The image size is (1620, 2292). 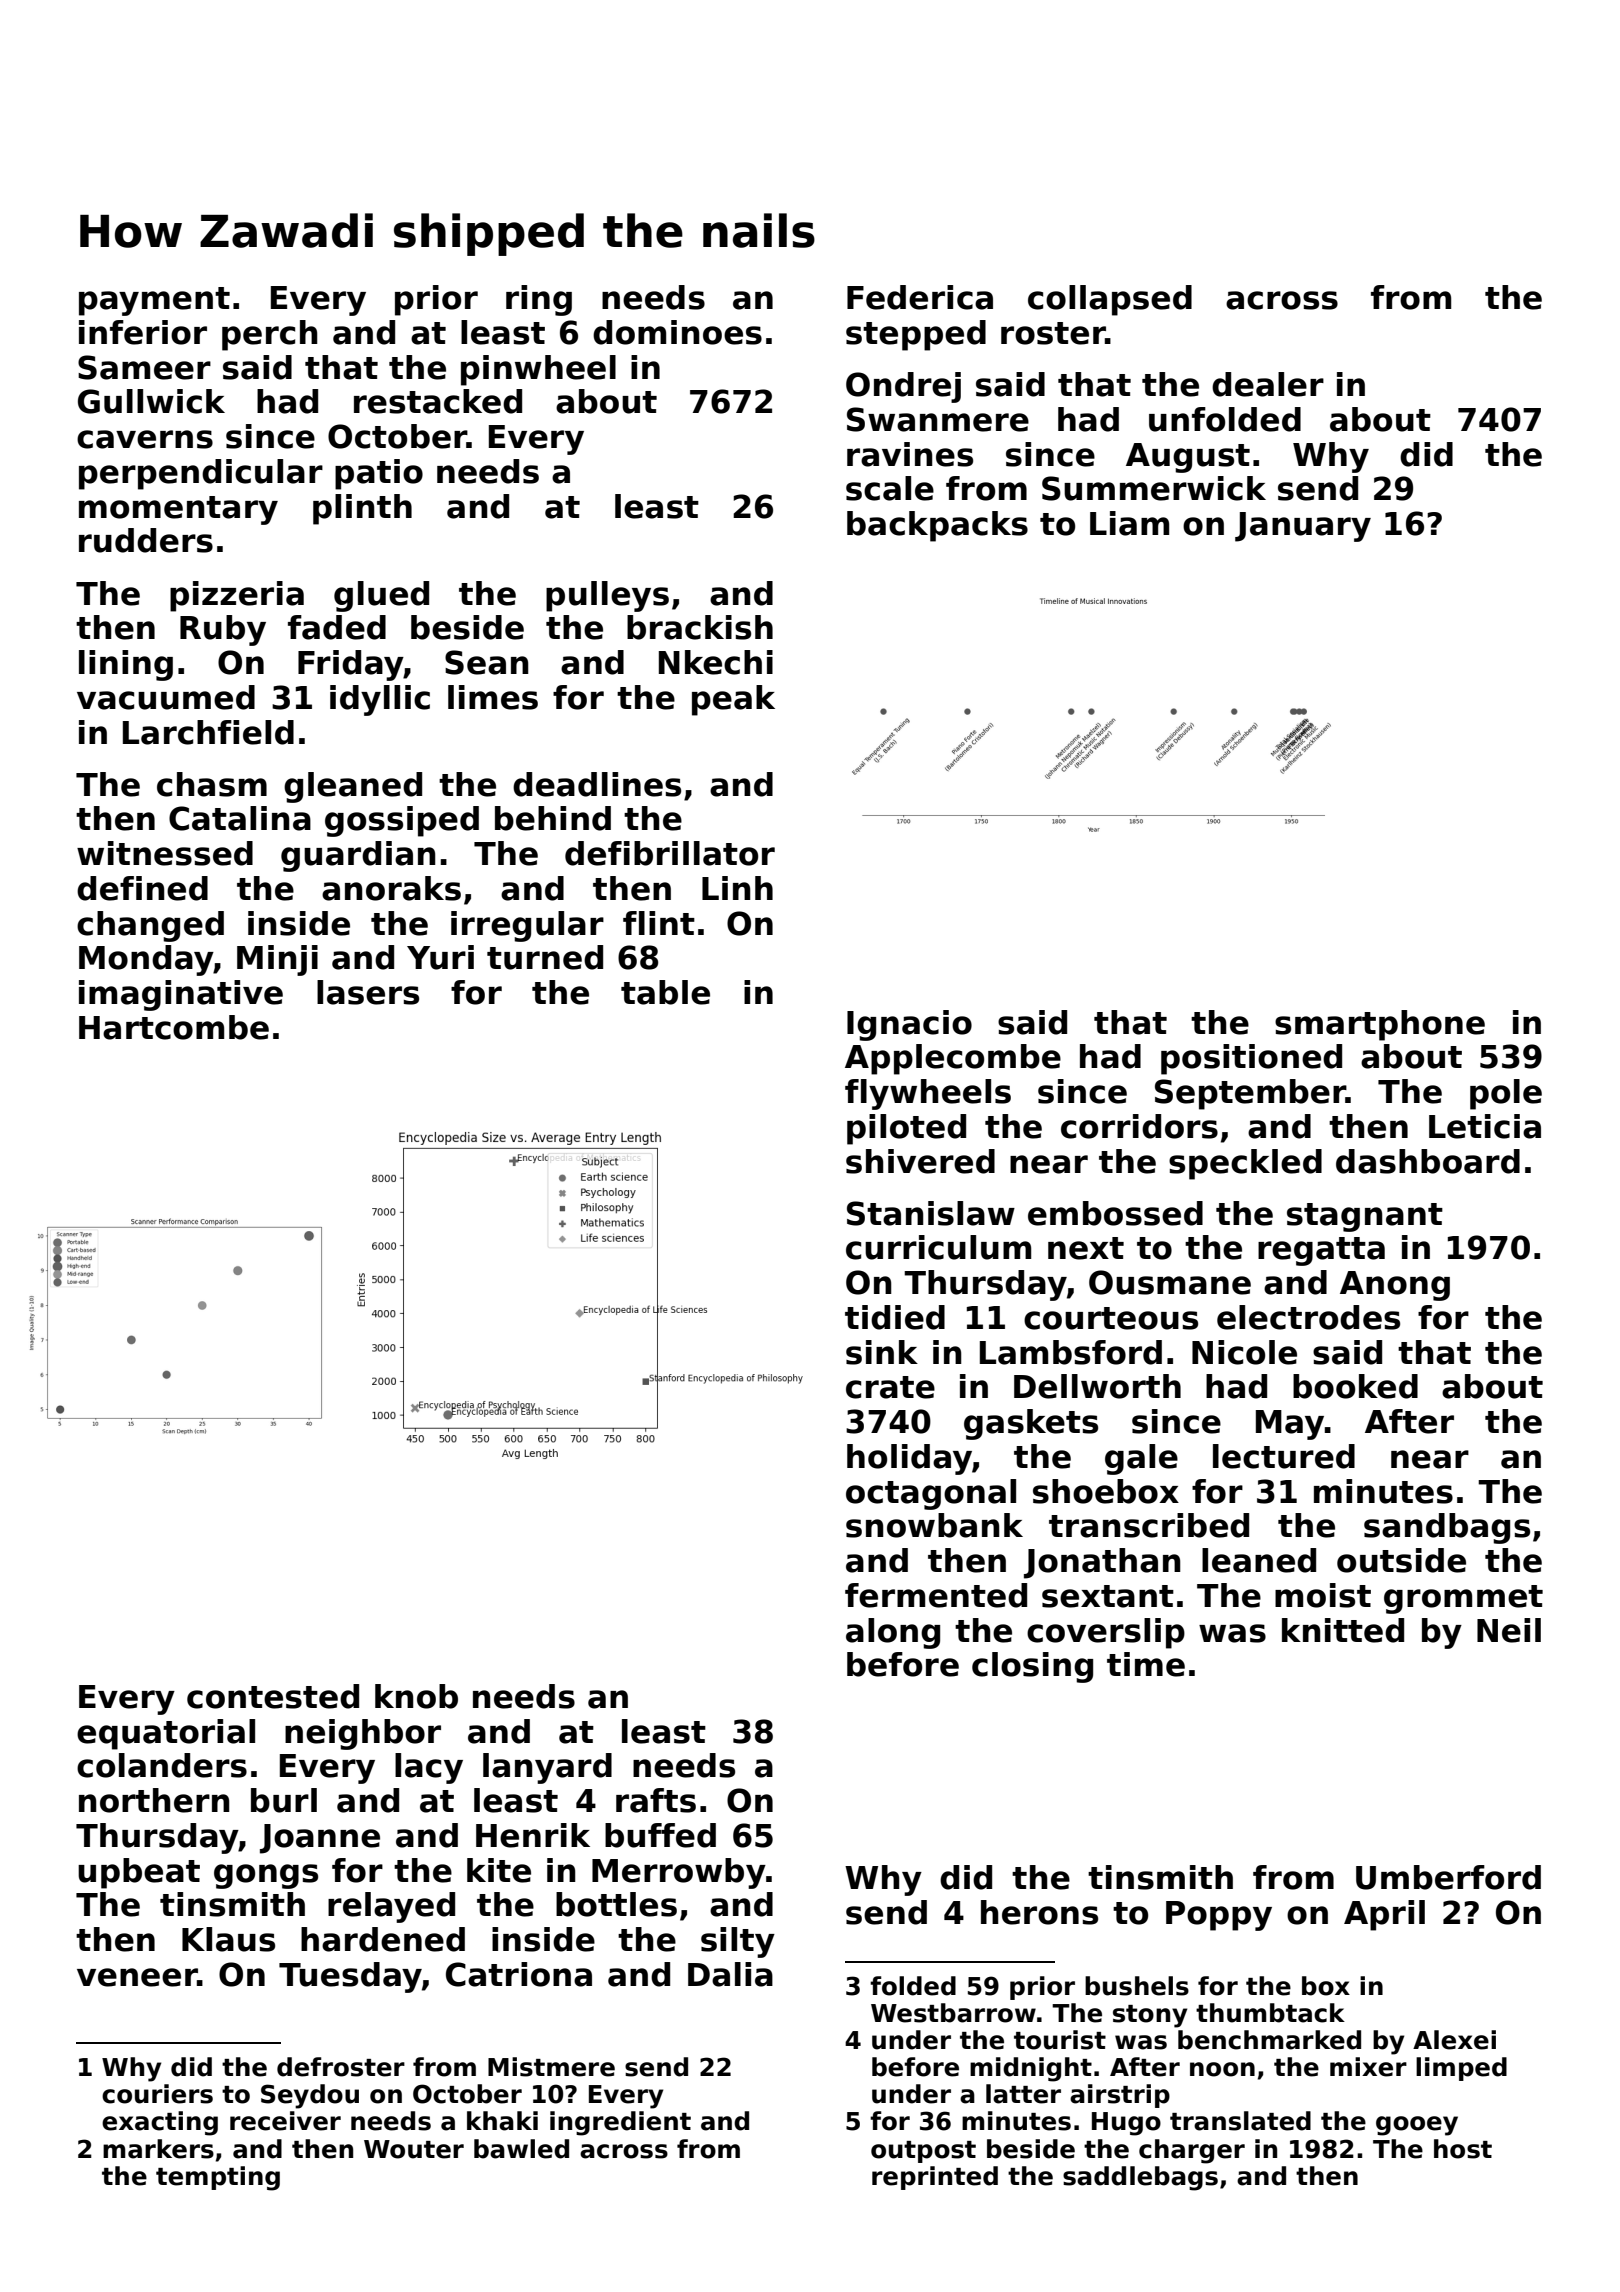 I want to click on collapsed, so click(x=1110, y=300).
